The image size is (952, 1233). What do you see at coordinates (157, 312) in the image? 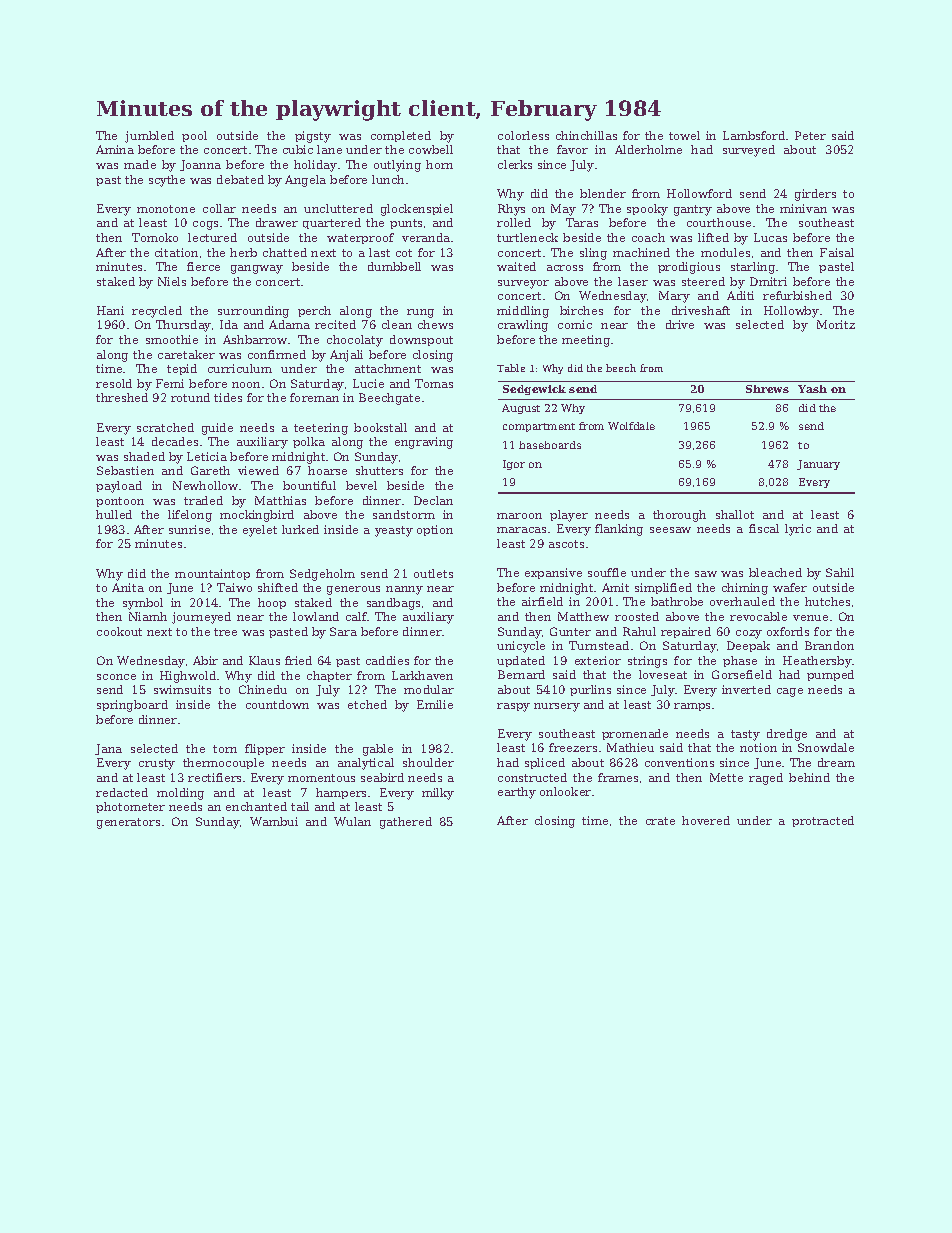
I see `recycled` at bounding box center [157, 312].
